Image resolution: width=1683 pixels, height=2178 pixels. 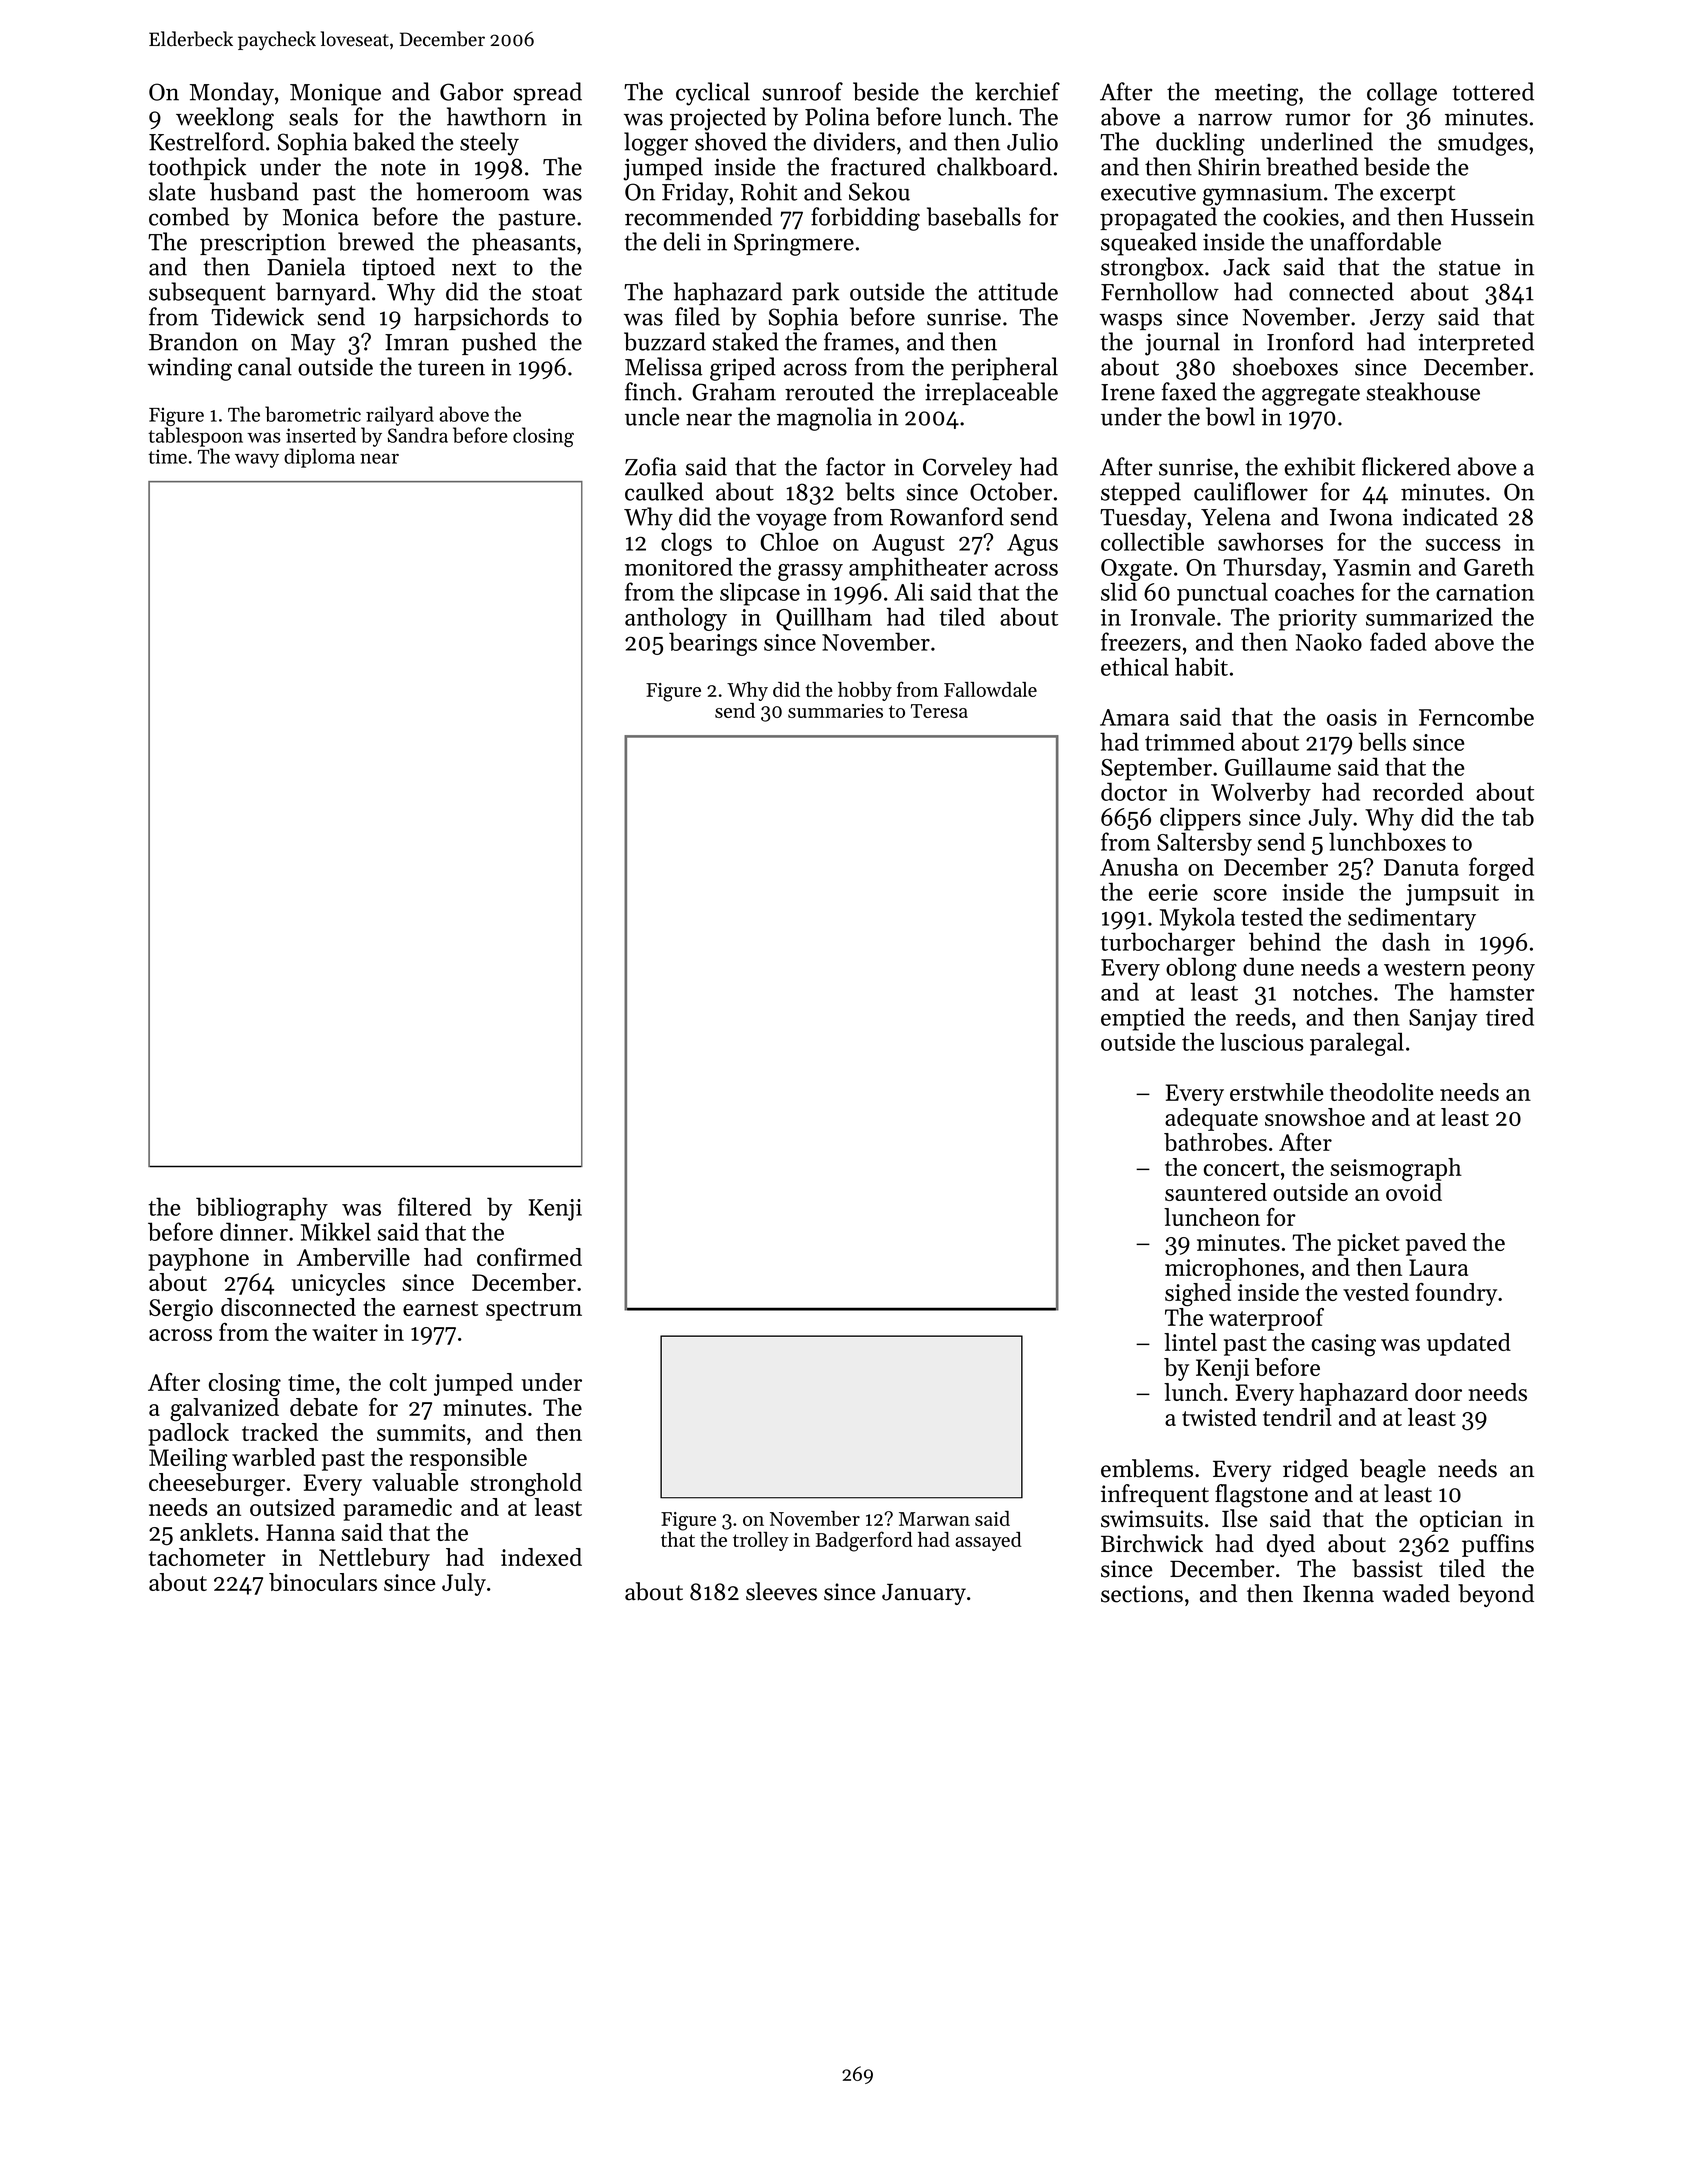 What do you see at coordinates (534, 1311) in the screenshot?
I see `spectrum` at bounding box center [534, 1311].
